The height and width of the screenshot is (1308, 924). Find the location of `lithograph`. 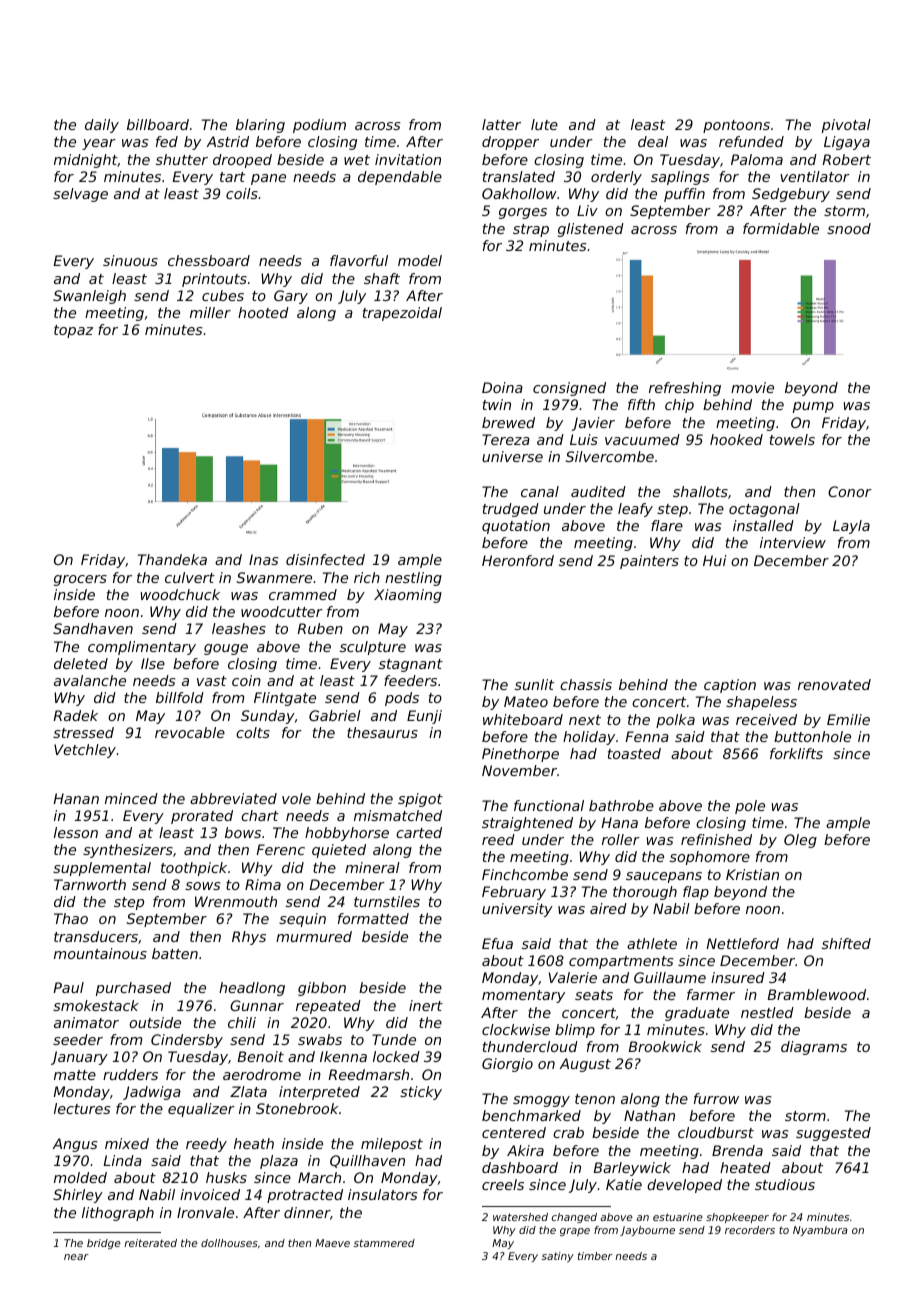

lithograph is located at coordinates (118, 1214).
